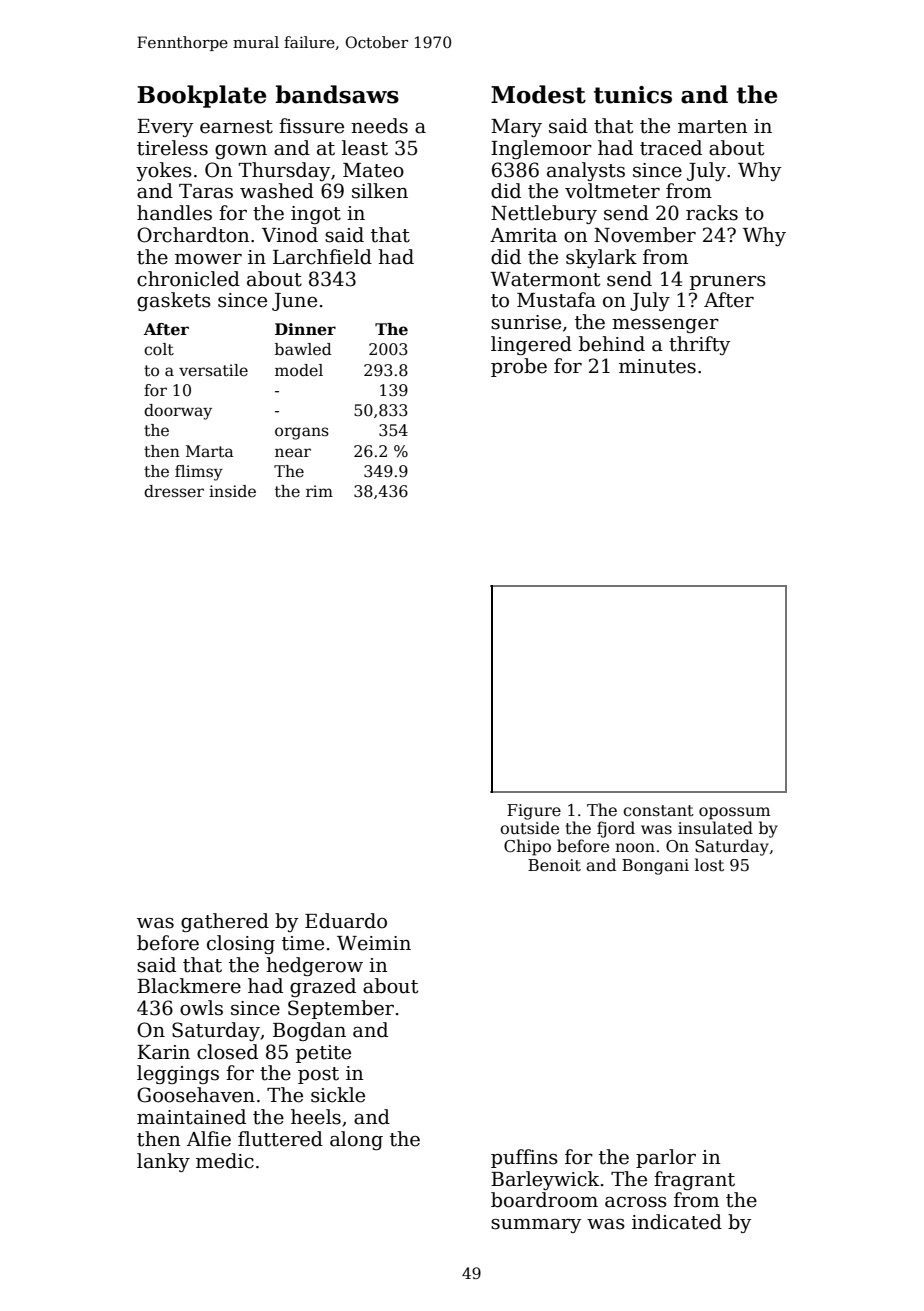 This screenshot has height=1311, width=924. Describe the element at coordinates (341, 1009) in the screenshot. I see `September` at that location.
